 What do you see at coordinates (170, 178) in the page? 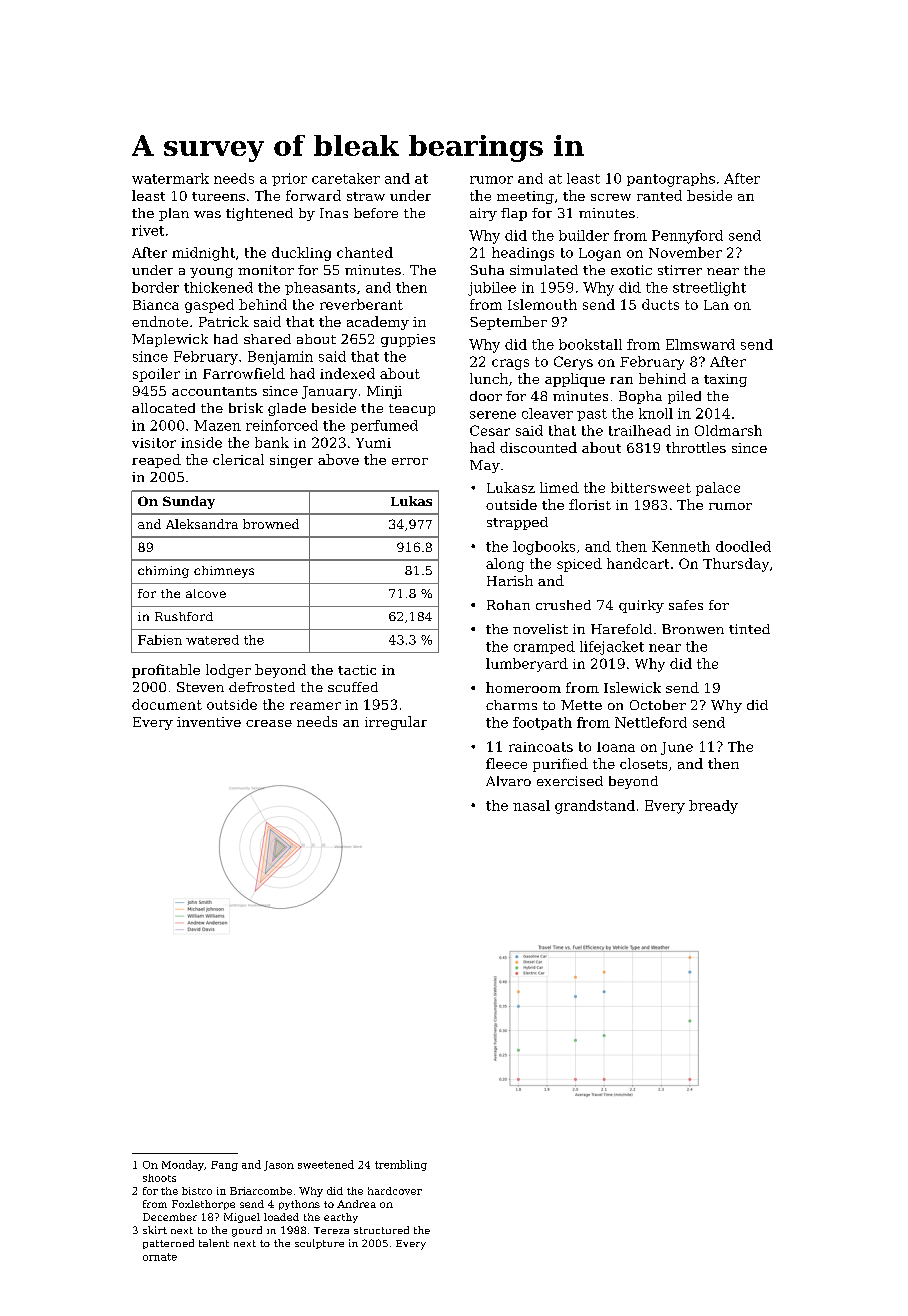
I see `watermark` at bounding box center [170, 178].
